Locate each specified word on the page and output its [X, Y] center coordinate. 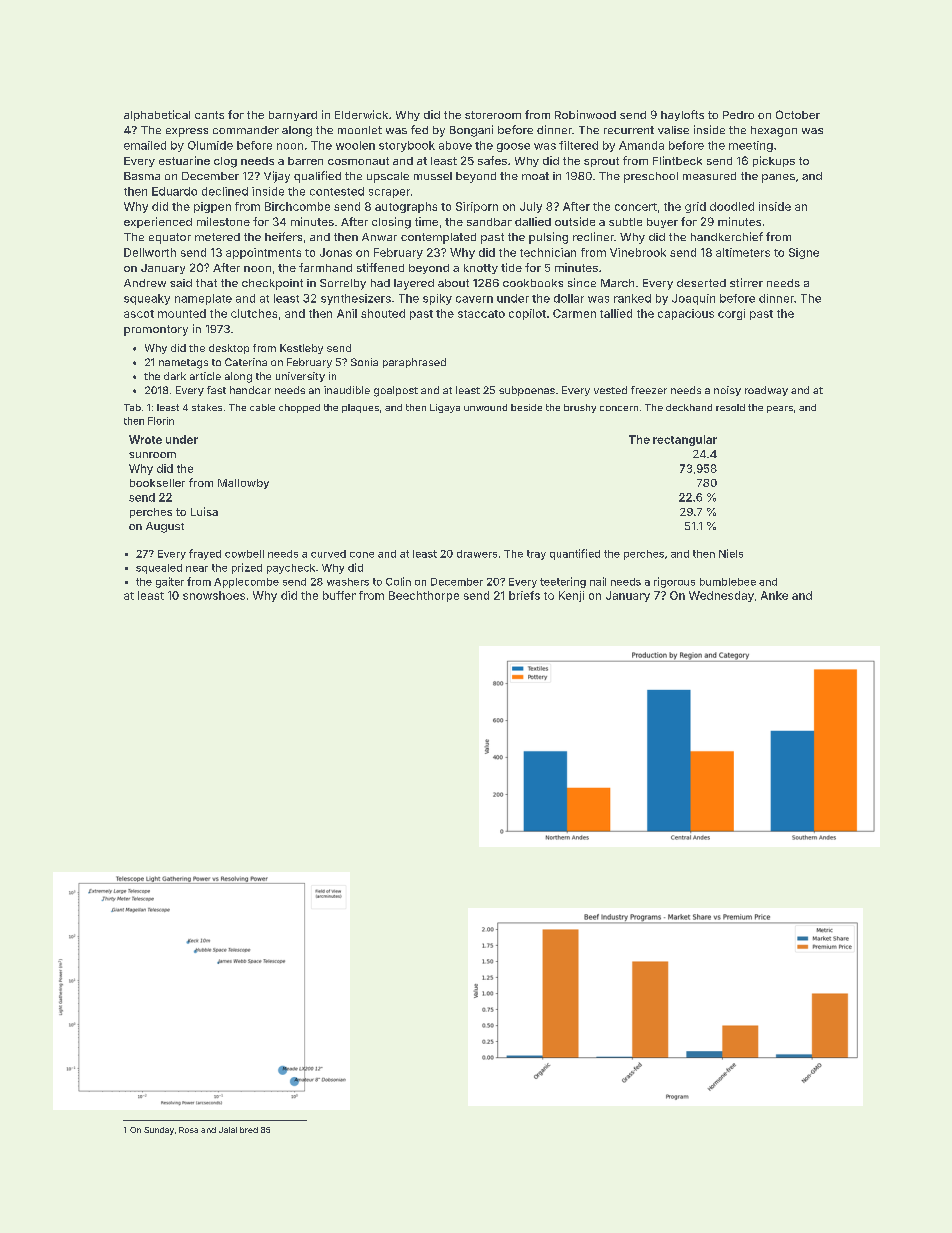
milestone [223, 221]
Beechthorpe [424, 596]
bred [249, 1130]
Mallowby [243, 484]
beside [526, 407]
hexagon [774, 131]
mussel [433, 176]
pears [780, 409]
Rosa [188, 1130]
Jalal [228, 1130]
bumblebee [728, 582]
